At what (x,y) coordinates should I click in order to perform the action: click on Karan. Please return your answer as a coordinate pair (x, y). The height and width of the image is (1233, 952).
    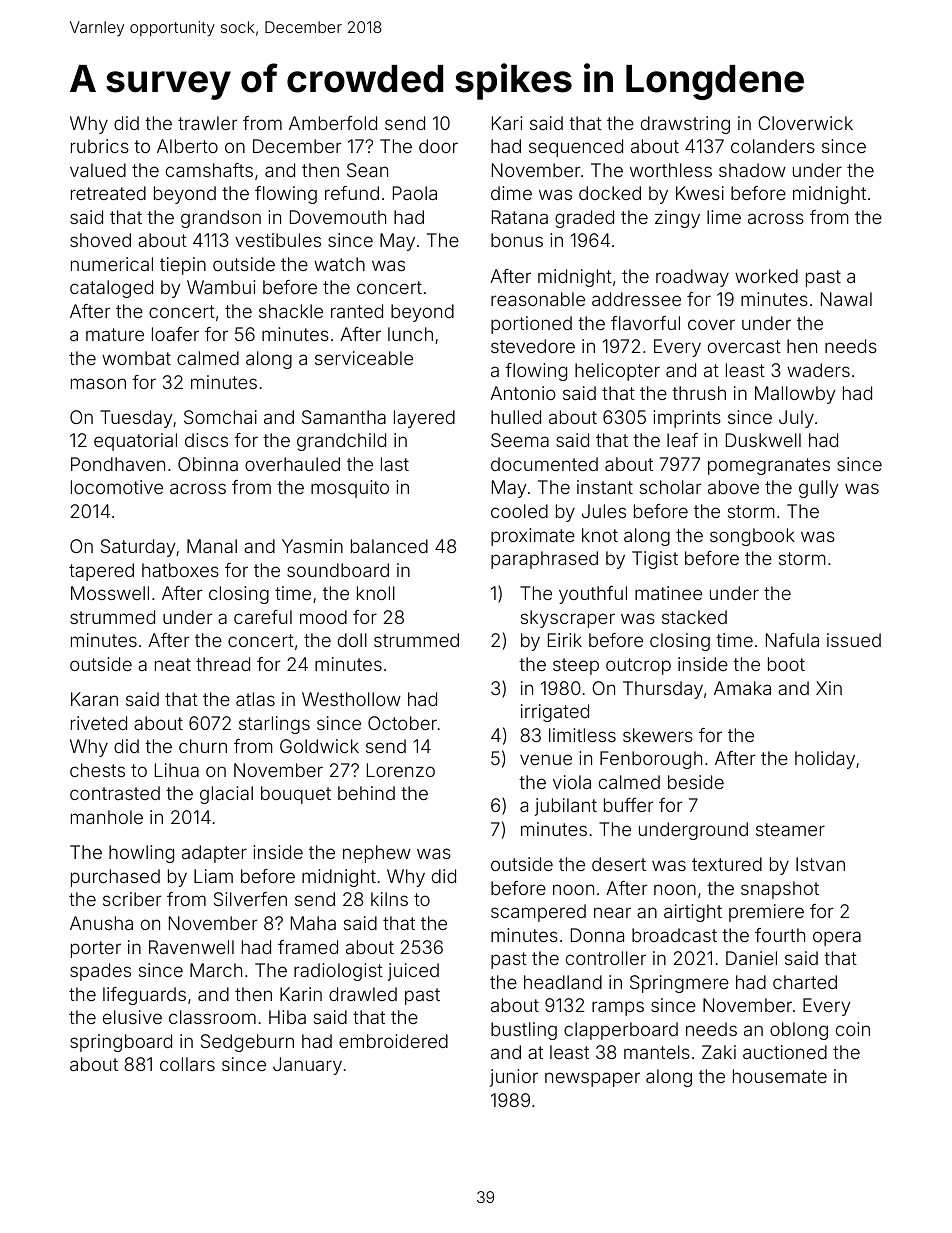
    Looking at the image, I should click on (94, 699).
